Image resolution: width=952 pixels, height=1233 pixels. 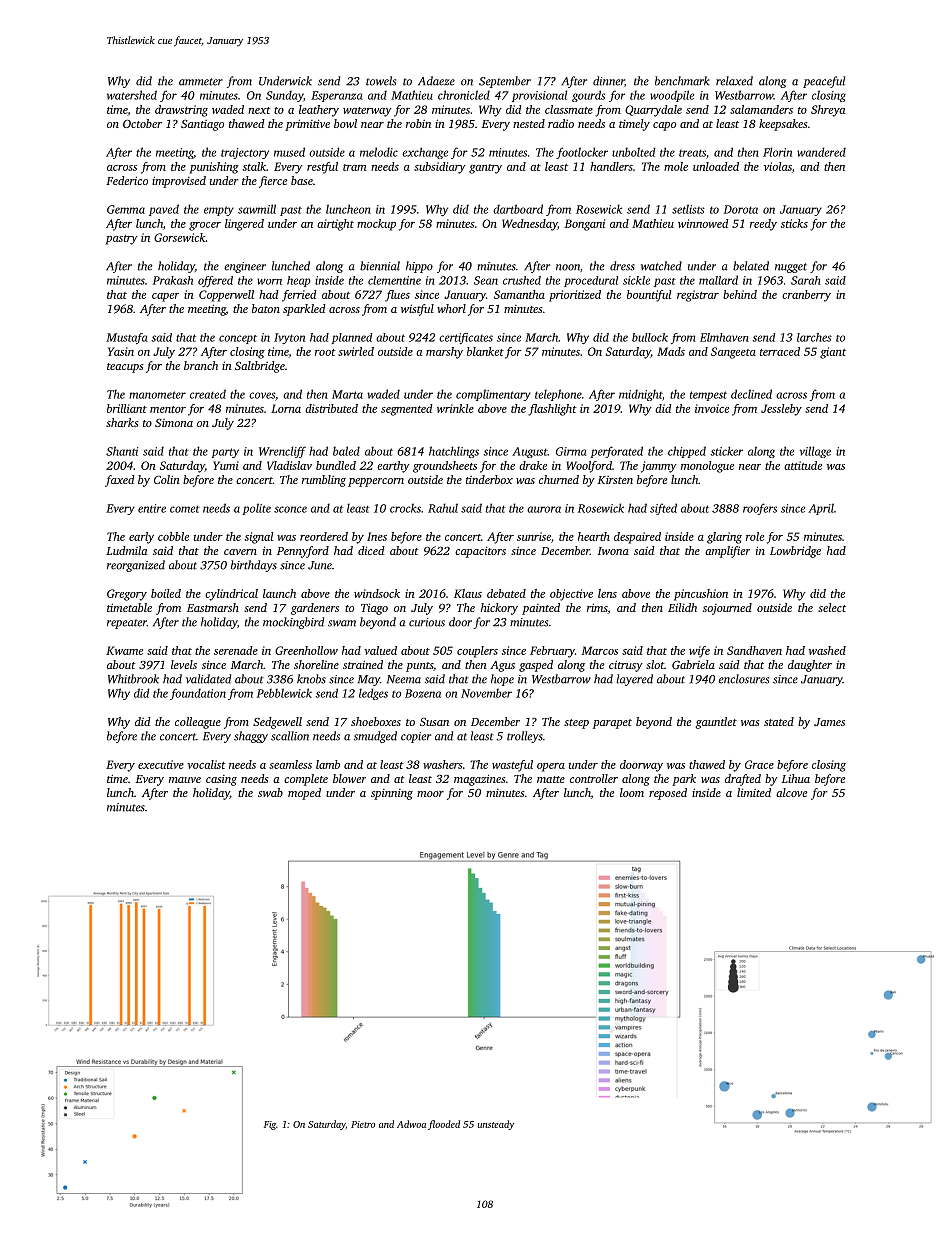 I want to click on relaxed, so click(x=734, y=81).
